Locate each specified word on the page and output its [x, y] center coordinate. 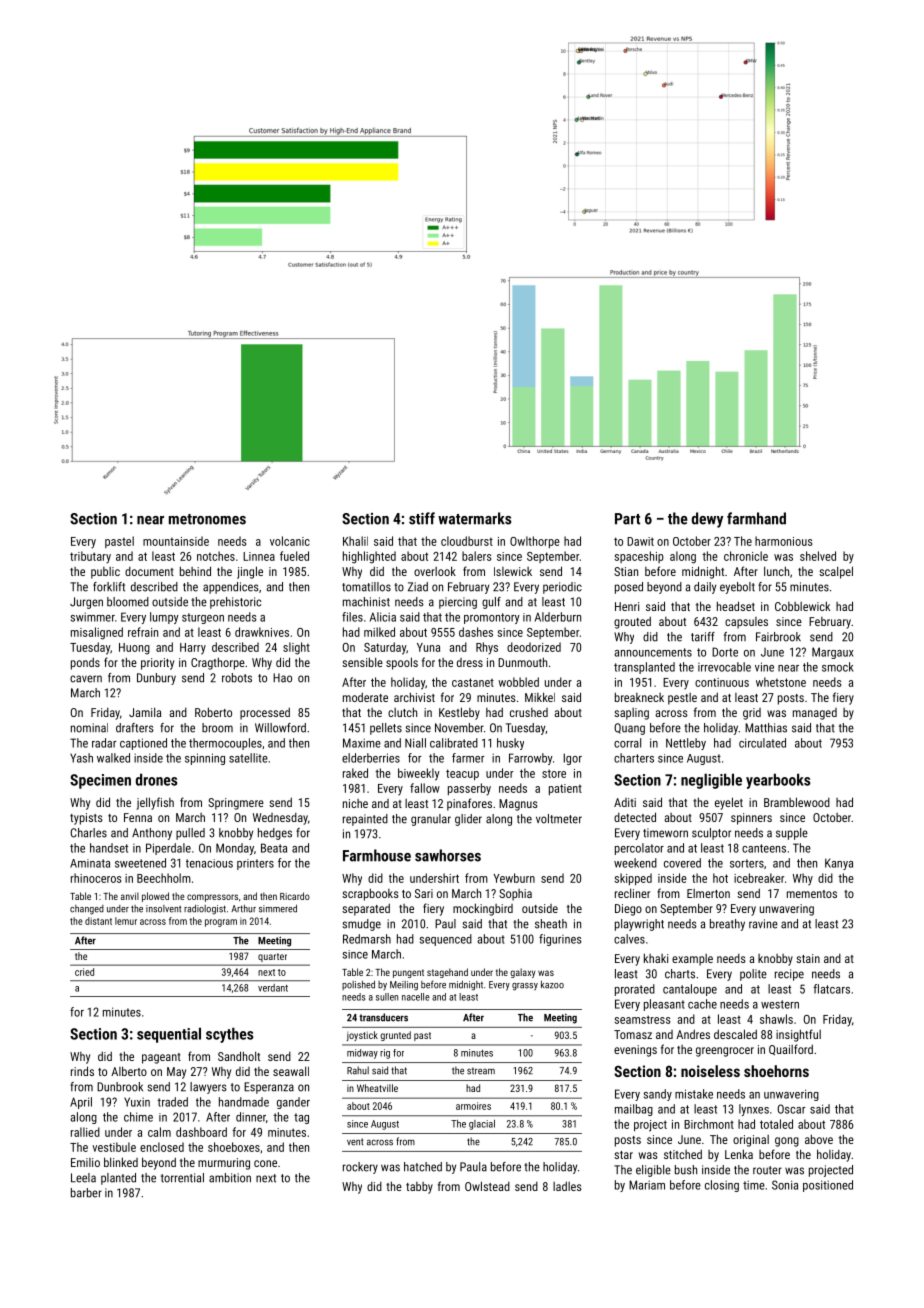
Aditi [625, 802]
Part [627, 519]
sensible [362, 662]
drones [156, 779]
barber [86, 1193]
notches [216, 556]
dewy [707, 520]
